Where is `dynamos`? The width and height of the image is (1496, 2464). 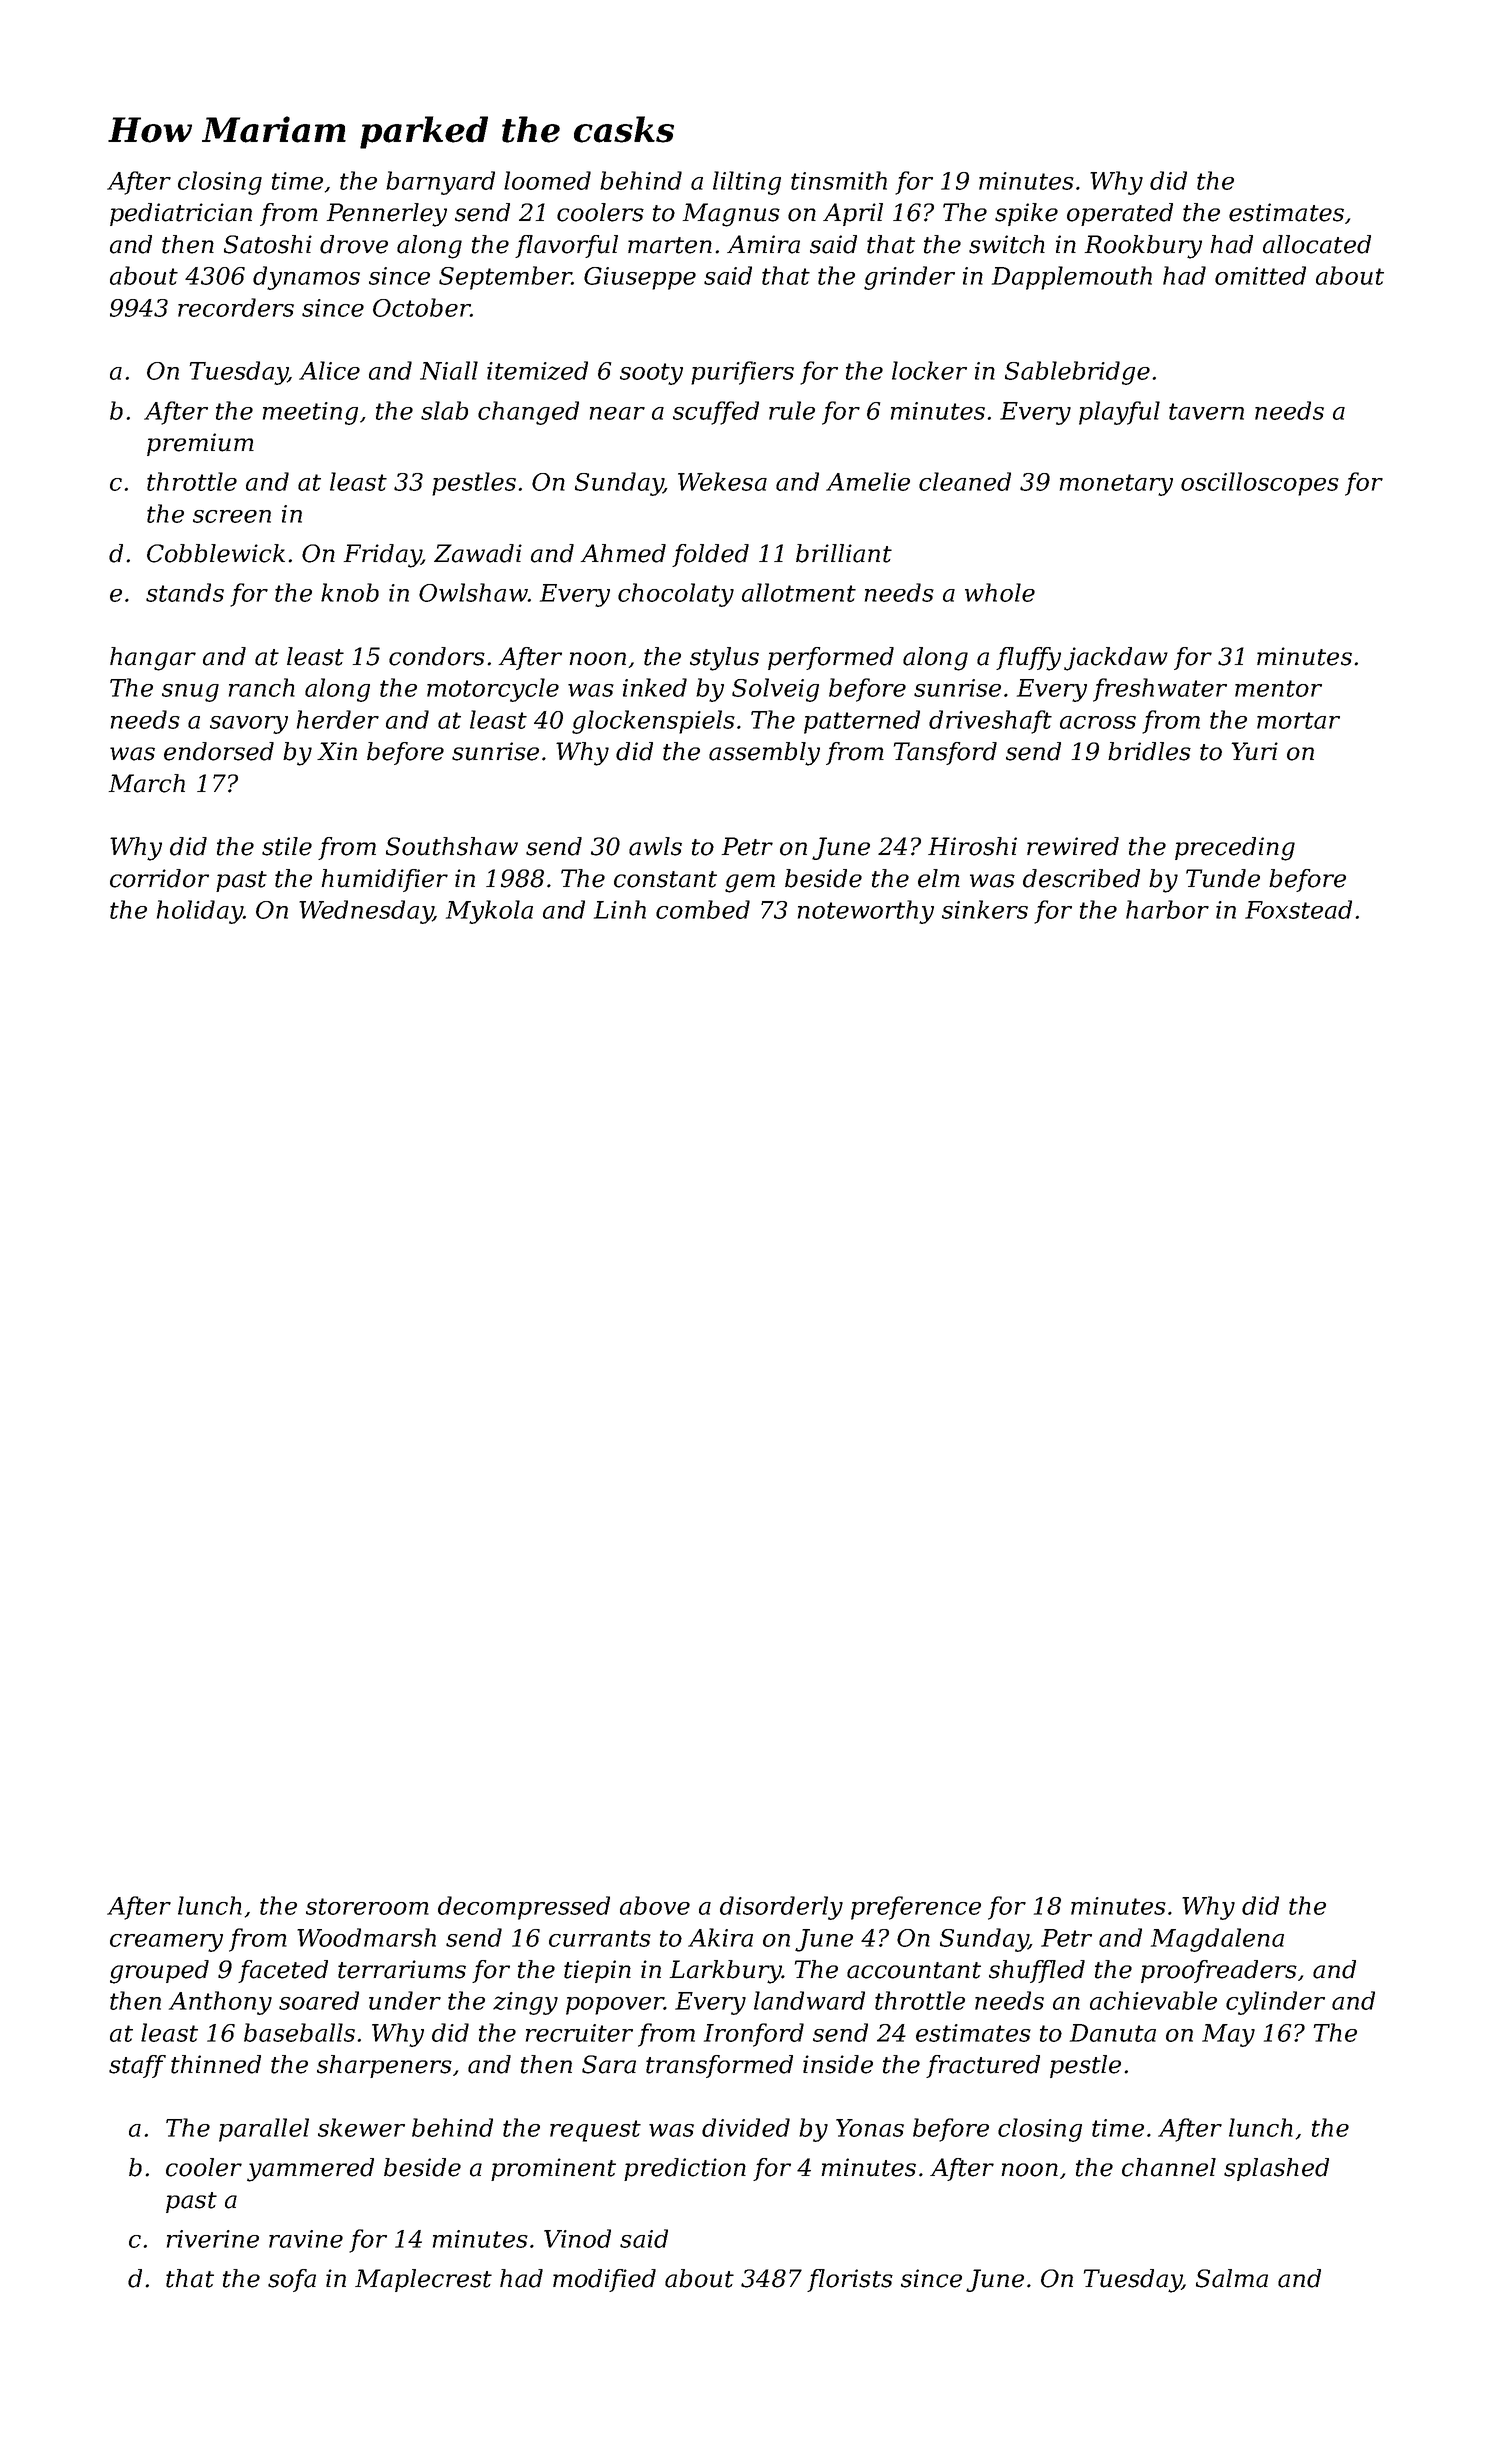
dynamos is located at coordinates (306, 278).
